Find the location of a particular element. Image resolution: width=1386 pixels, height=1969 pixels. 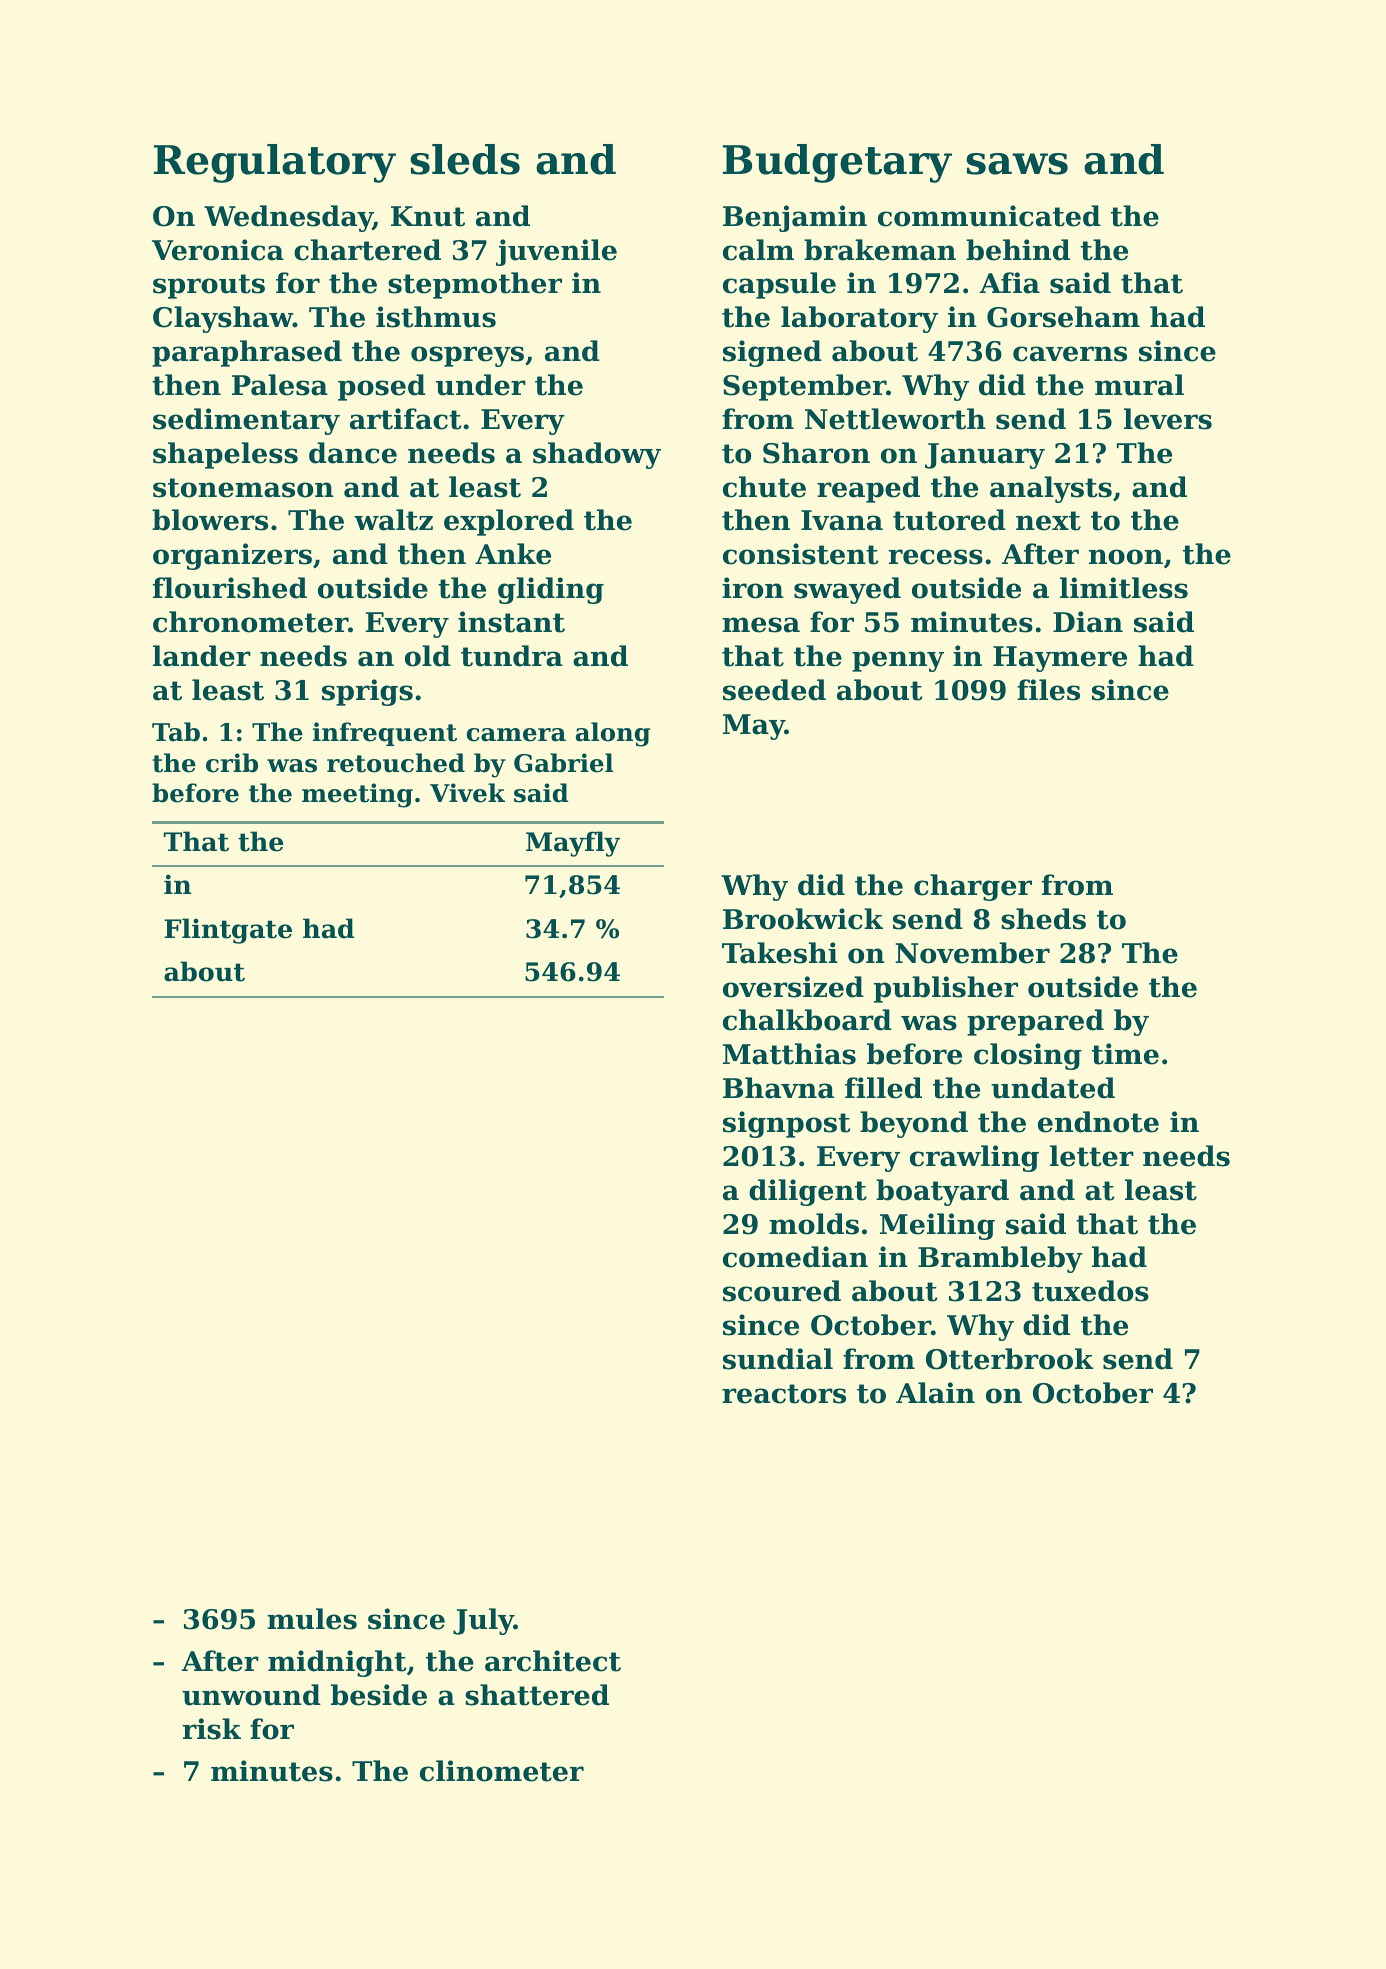

Regulatory is located at coordinates (275, 163).
